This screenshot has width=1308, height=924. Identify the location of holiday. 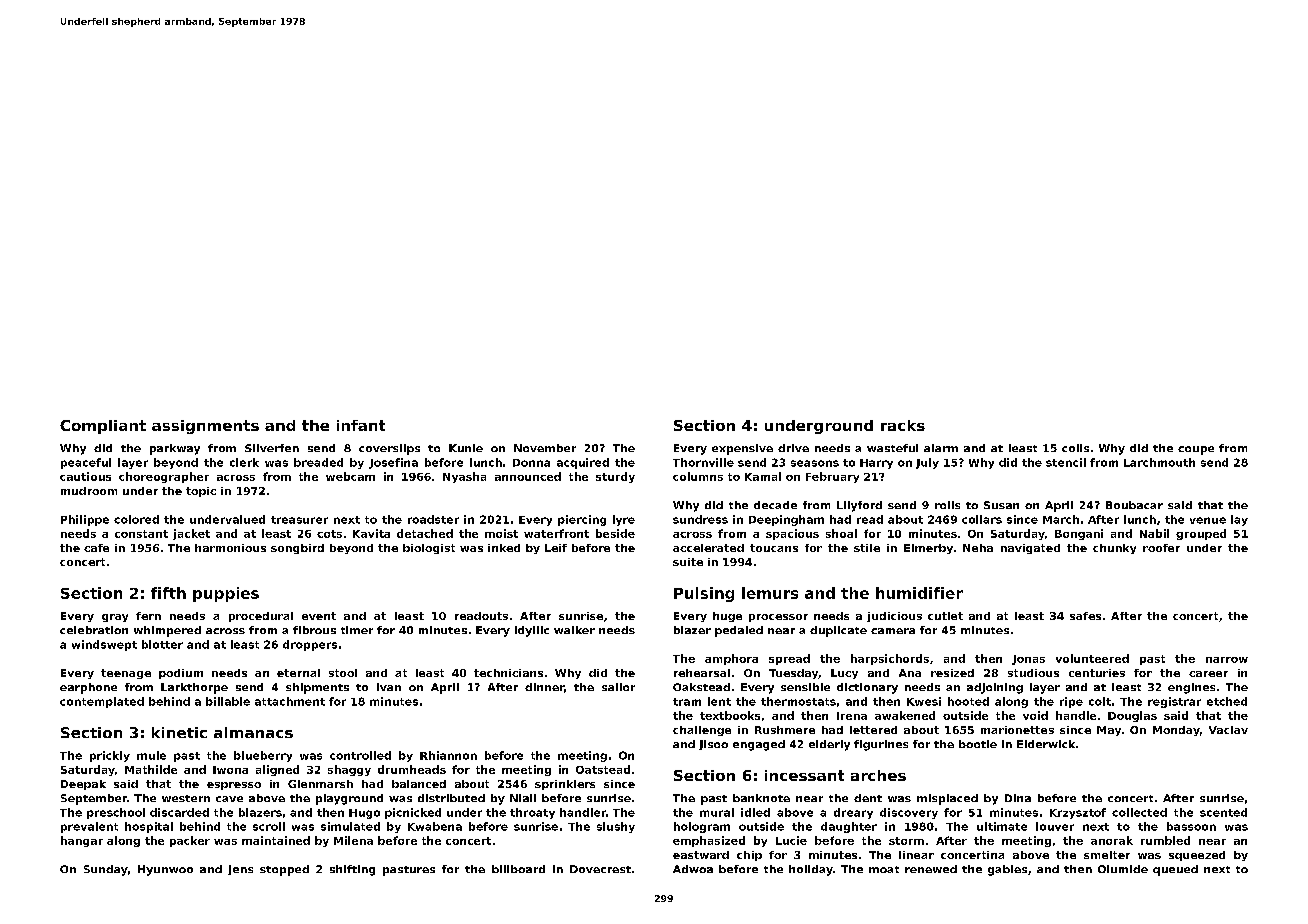
(811, 870).
